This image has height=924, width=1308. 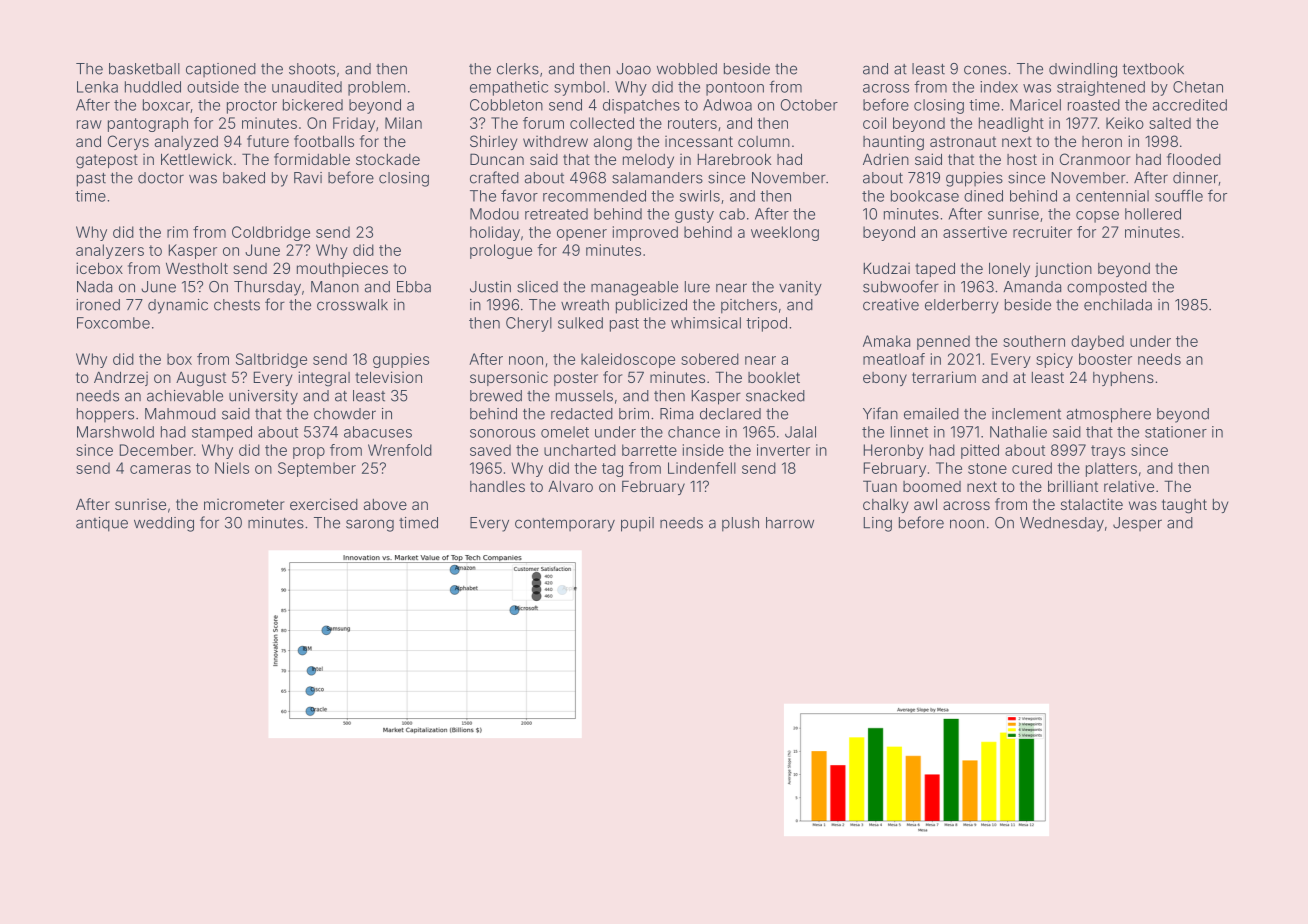 What do you see at coordinates (730, 414) in the image?
I see `declared` at bounding box center [730, 414].
